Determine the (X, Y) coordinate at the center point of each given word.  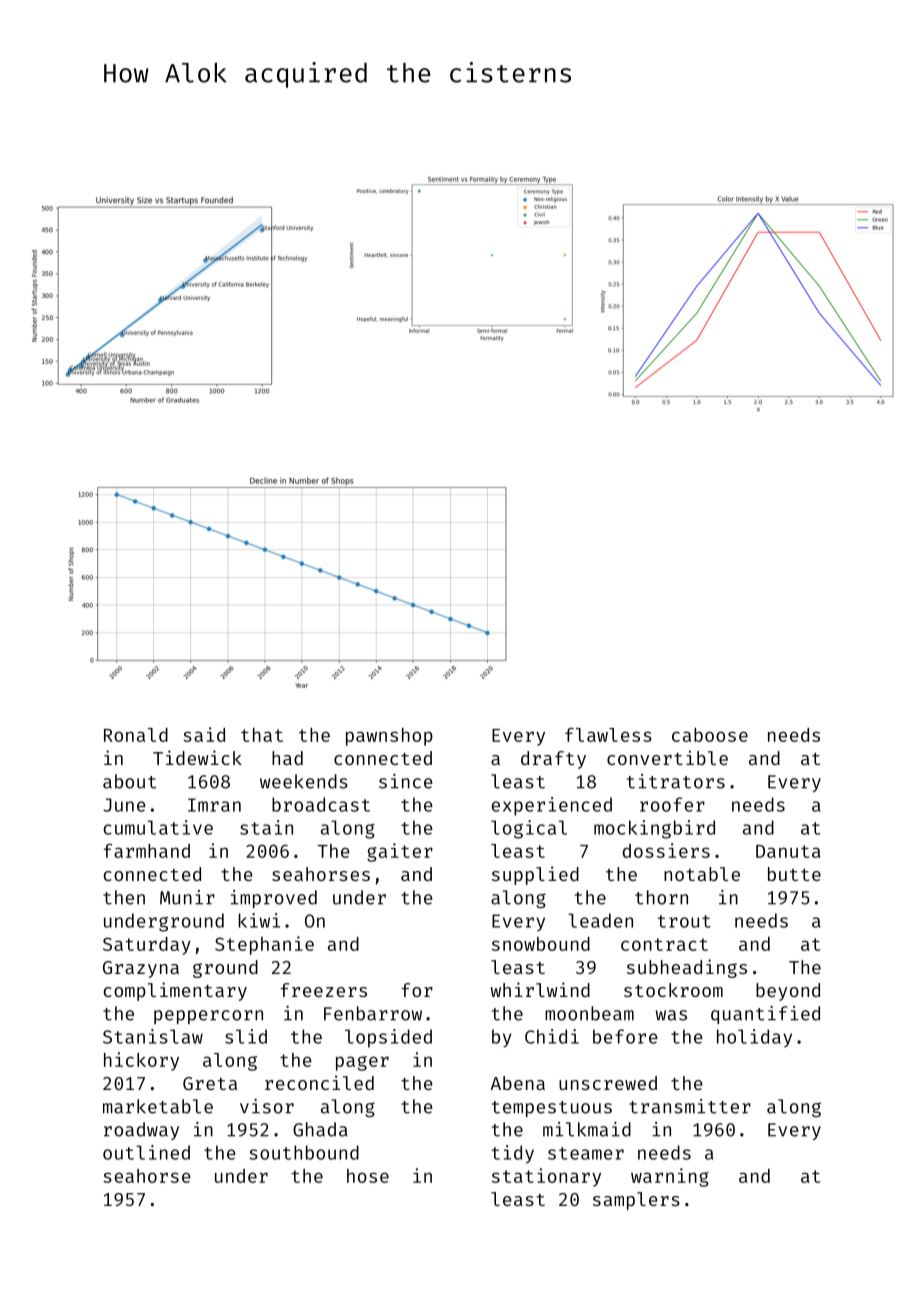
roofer (672, 804)
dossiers (666, 850)
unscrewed (608, 1083)
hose (368, 1176)
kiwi (259, 920)
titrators (676, 781)
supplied (535, 875)
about (129, 781)
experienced (552, 806)
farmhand (147, 851)
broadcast (321, 804)
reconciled (319, 1082)
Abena (518, 1083)
